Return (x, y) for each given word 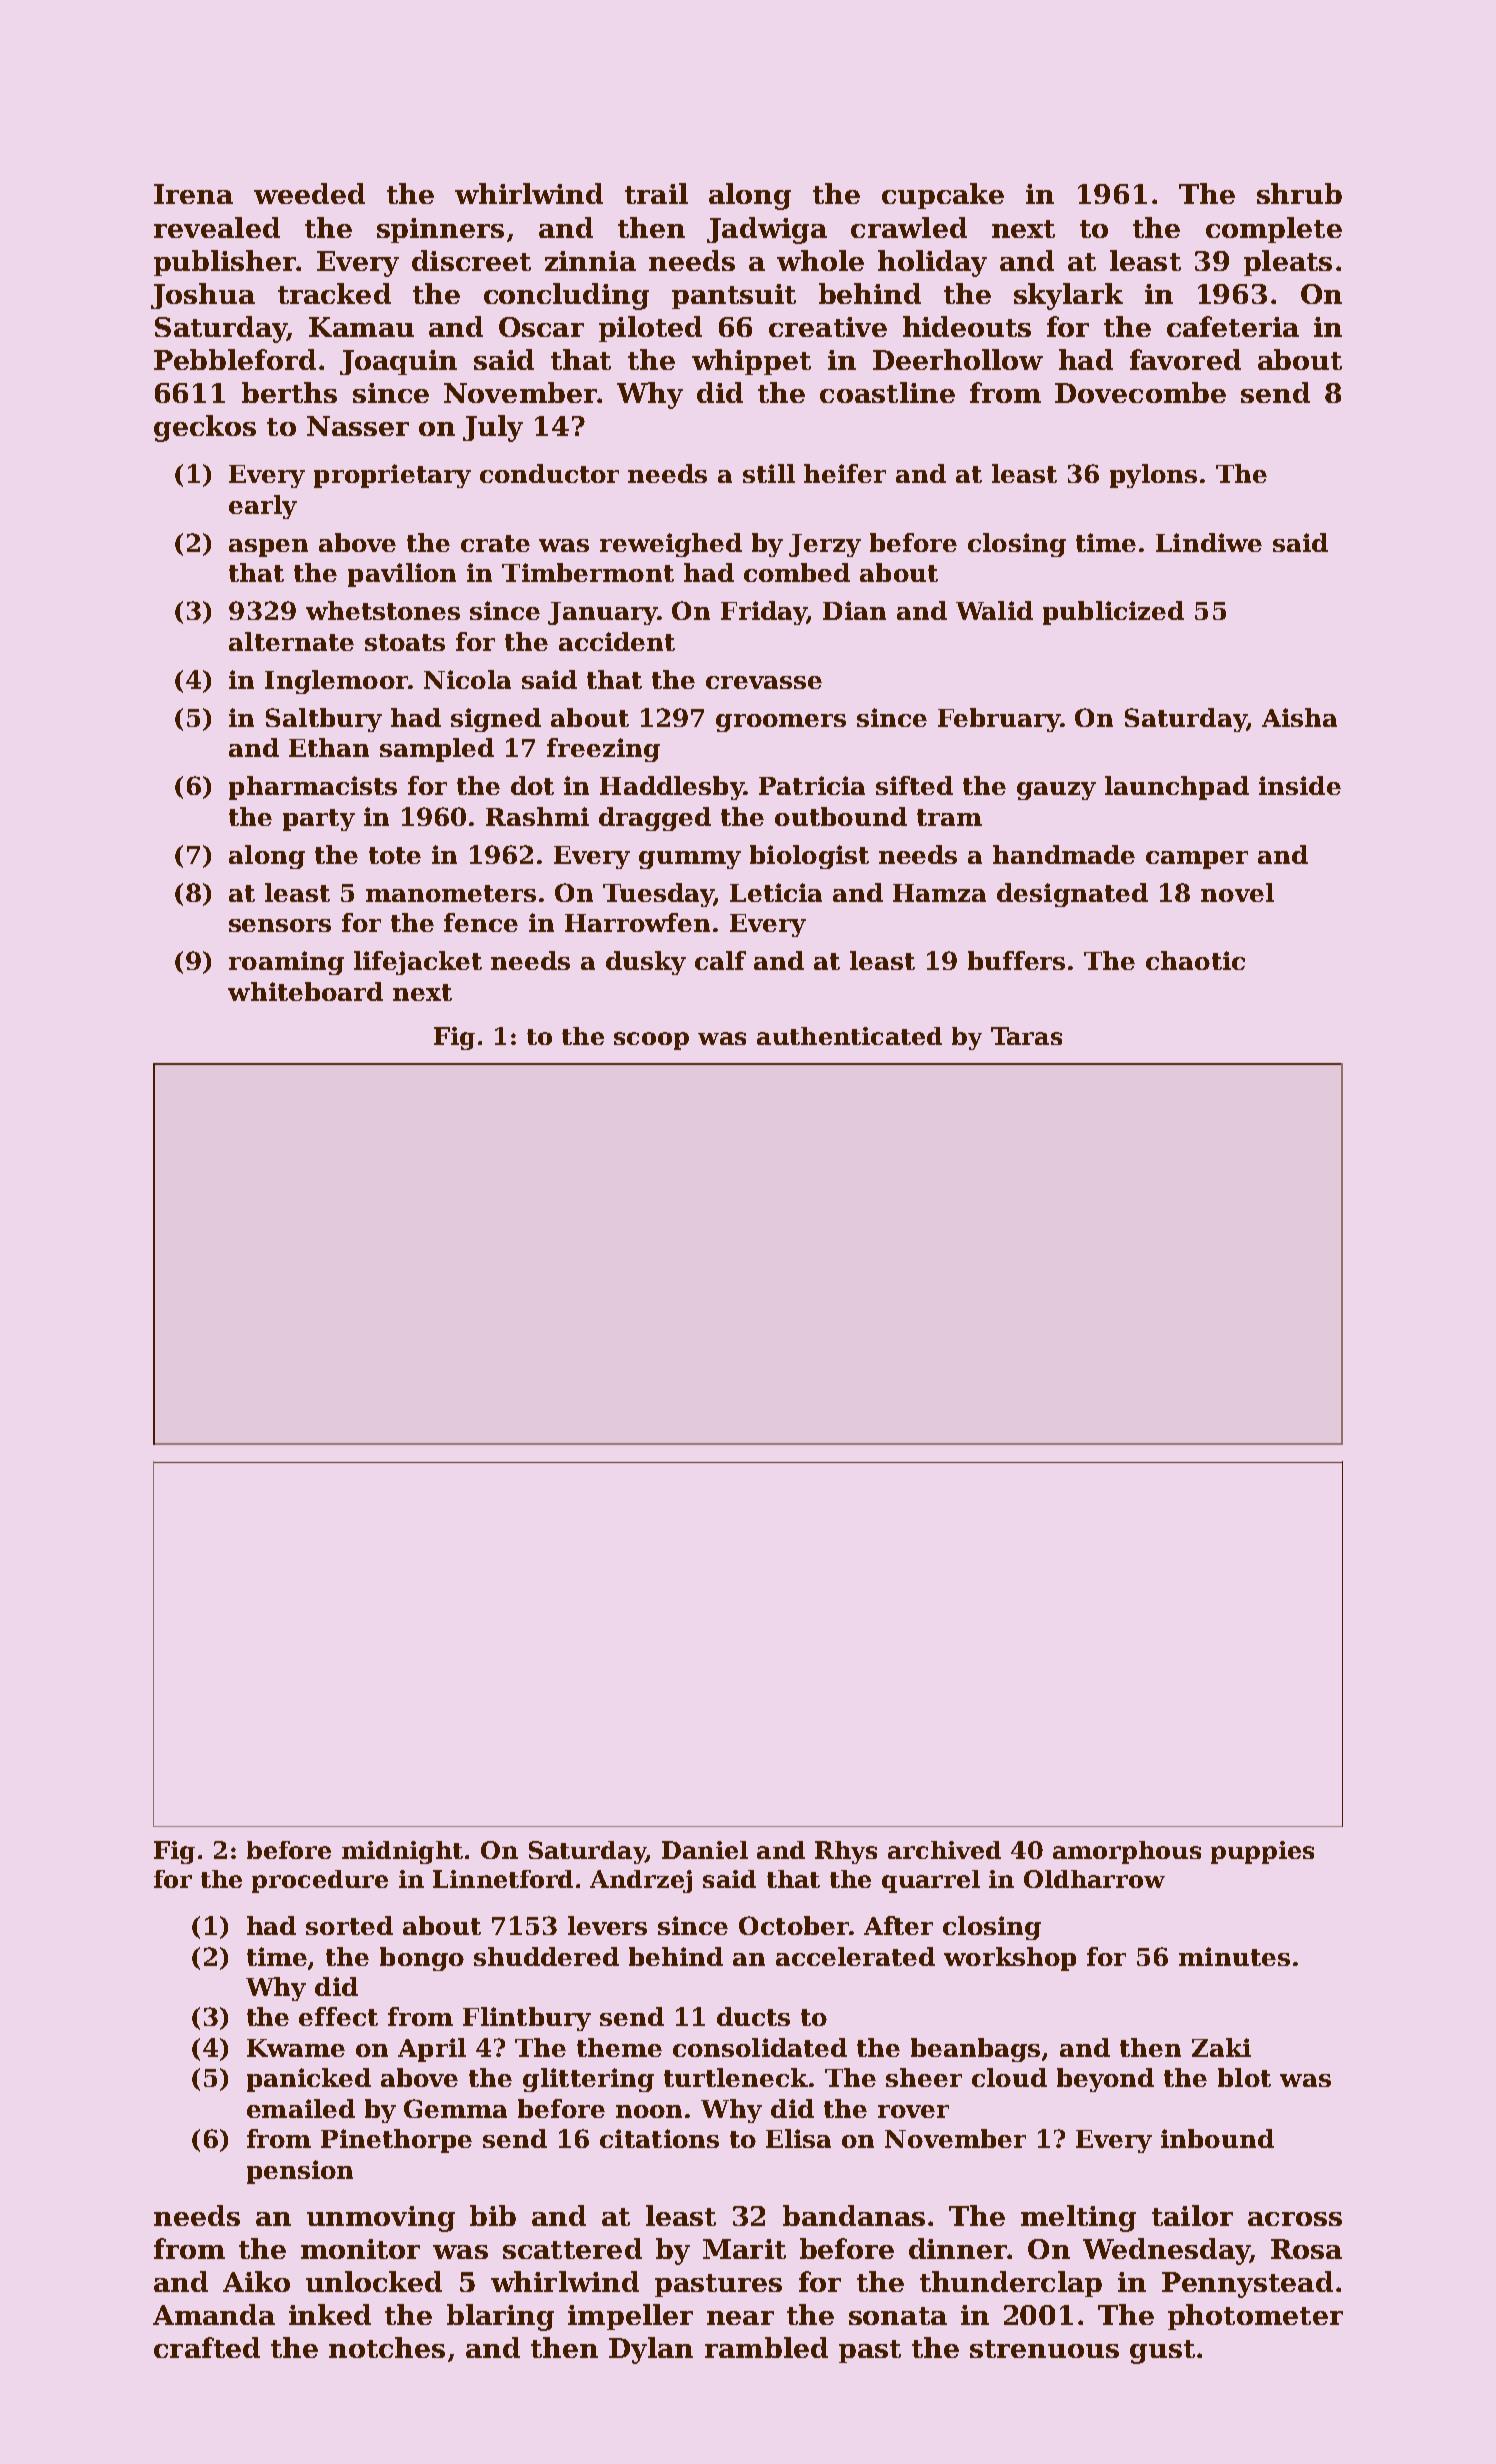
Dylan (651, 2350)
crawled (909, 227)
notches (387, 2347)
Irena (193, 194)
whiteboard (305, 991)
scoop (651, 1041)
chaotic (1195, 960)
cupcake (943, 196)
